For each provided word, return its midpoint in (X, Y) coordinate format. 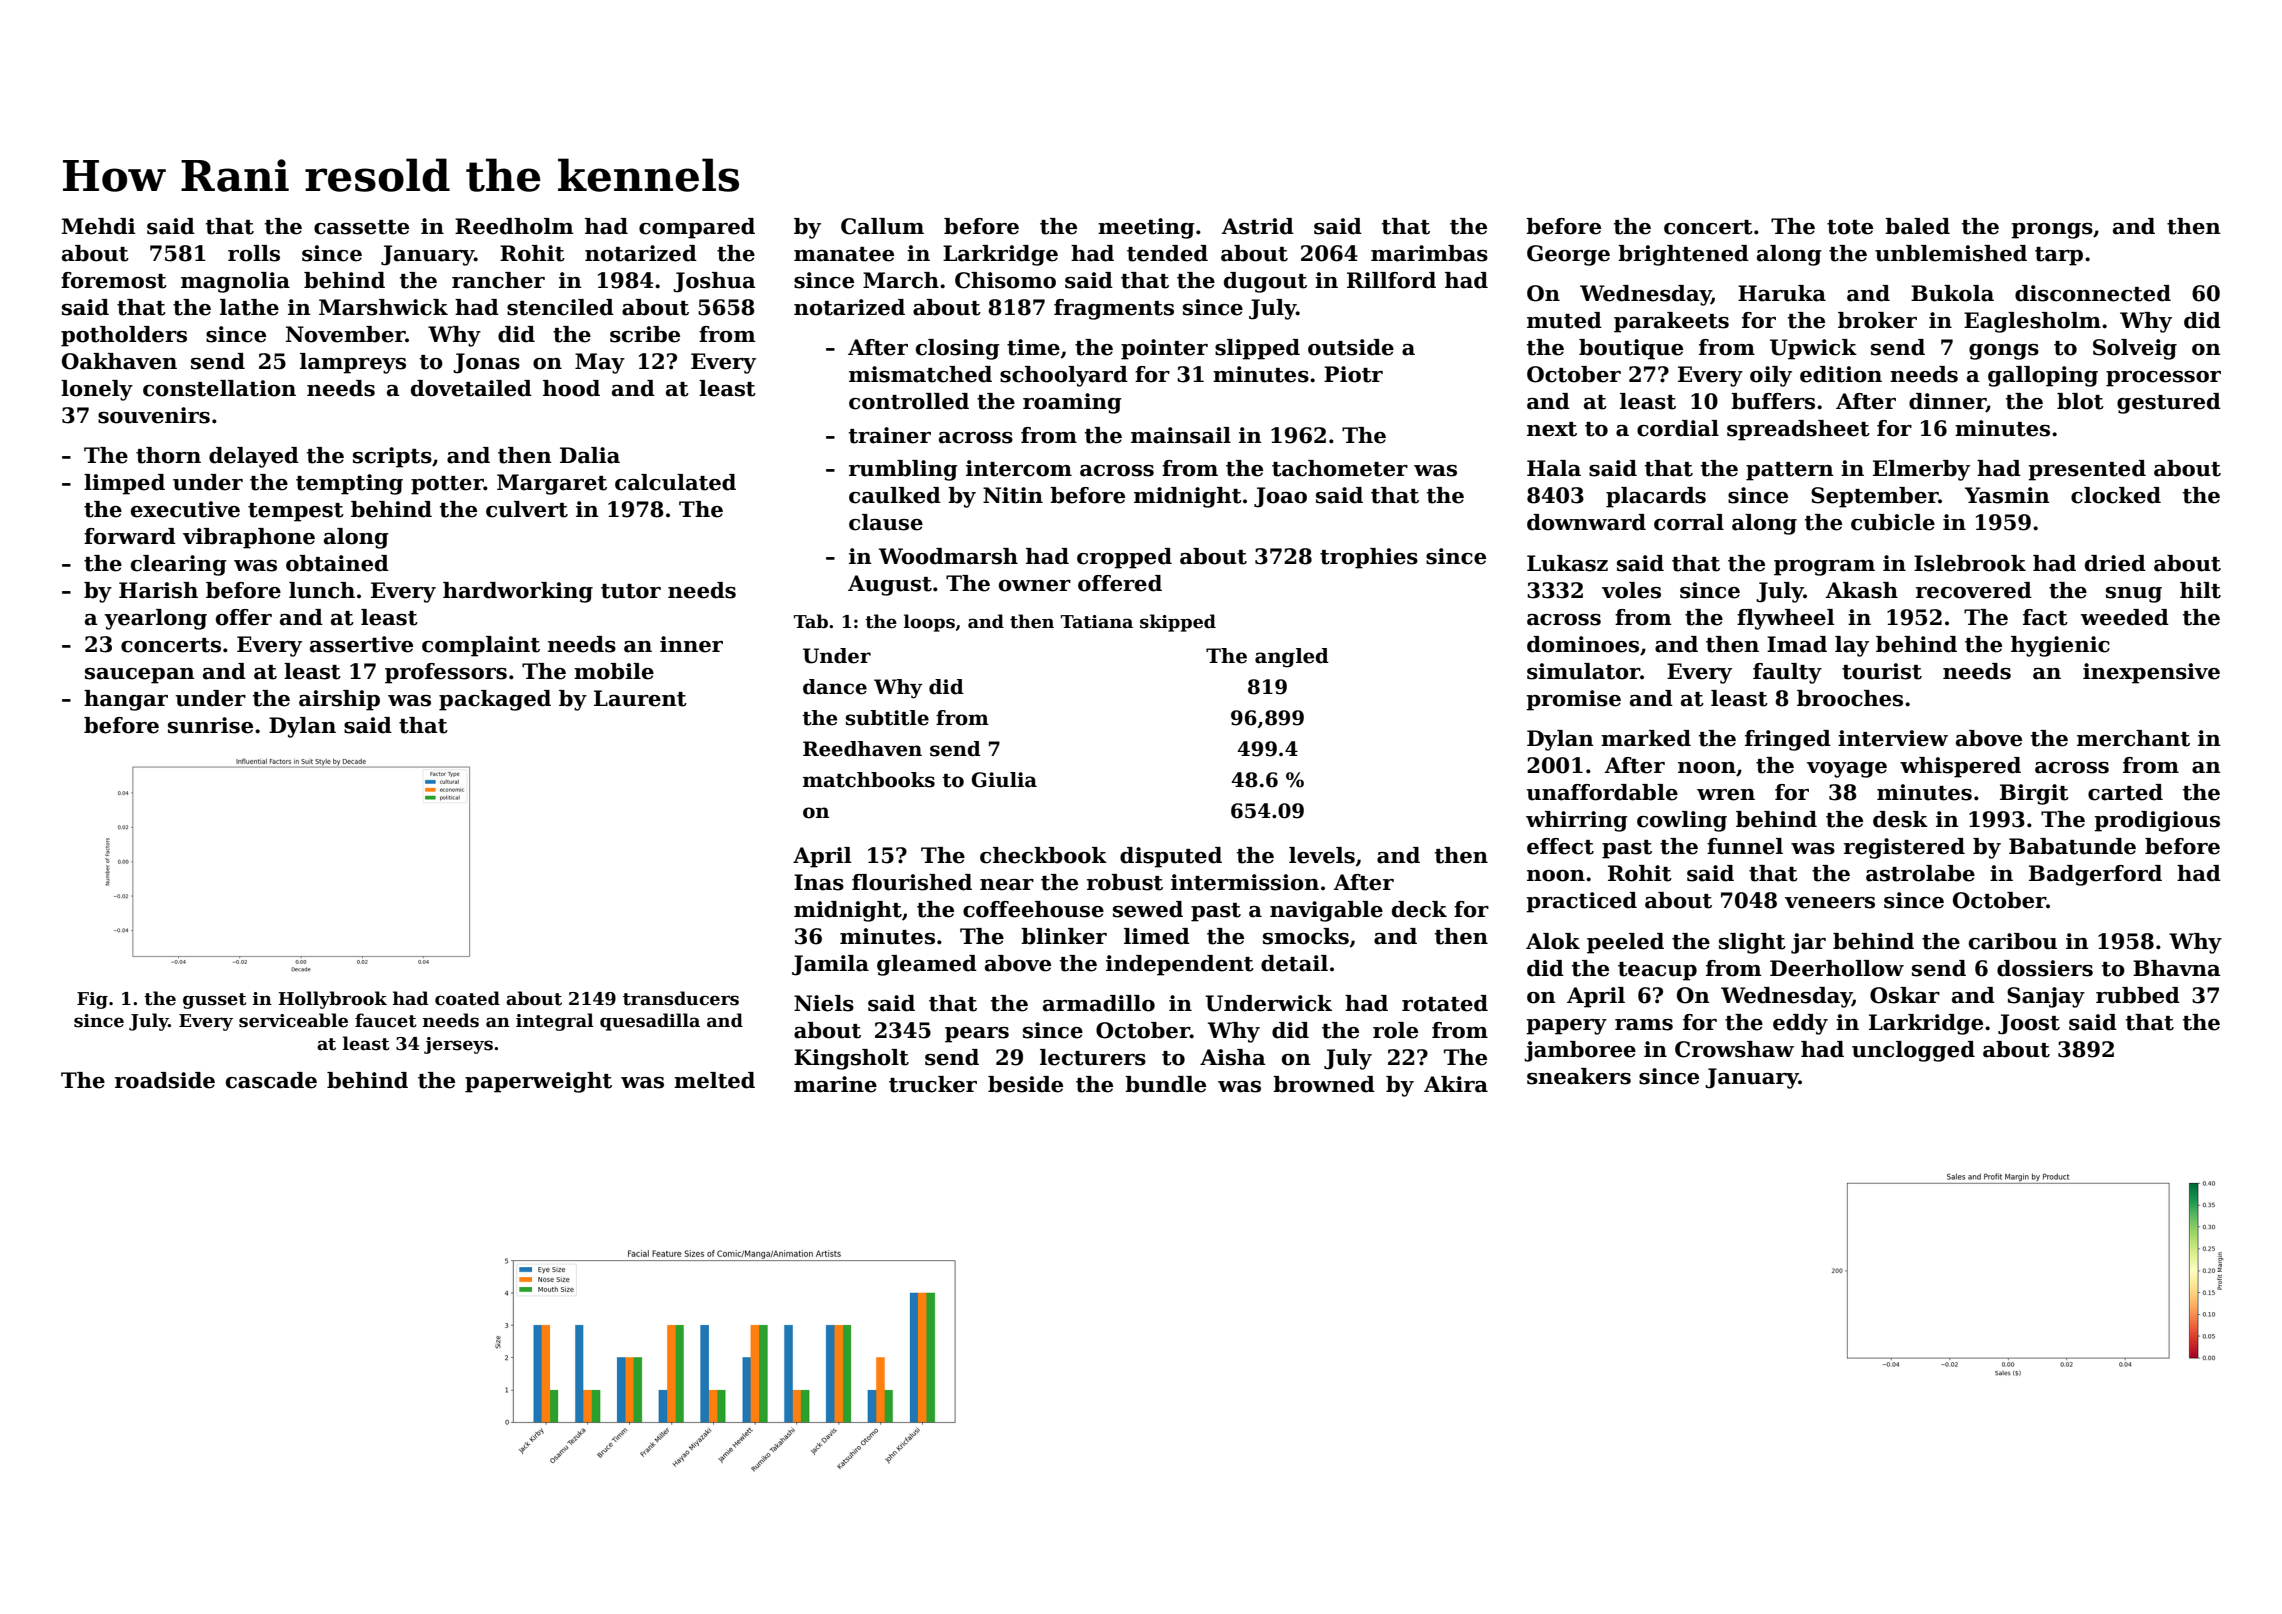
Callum (882, 226)
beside (1025, 1084)
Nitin (1013, 495)
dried (2115, 563)
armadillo (1099, 1003)
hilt (2200, 590)
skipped (1178, 623)
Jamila (830, 965)
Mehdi (99, 226)
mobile (614, 671)
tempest (296, 512)
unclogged (1913, 1051)
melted (714, 1080)
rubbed (2138, 995)
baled (1917, 226)
